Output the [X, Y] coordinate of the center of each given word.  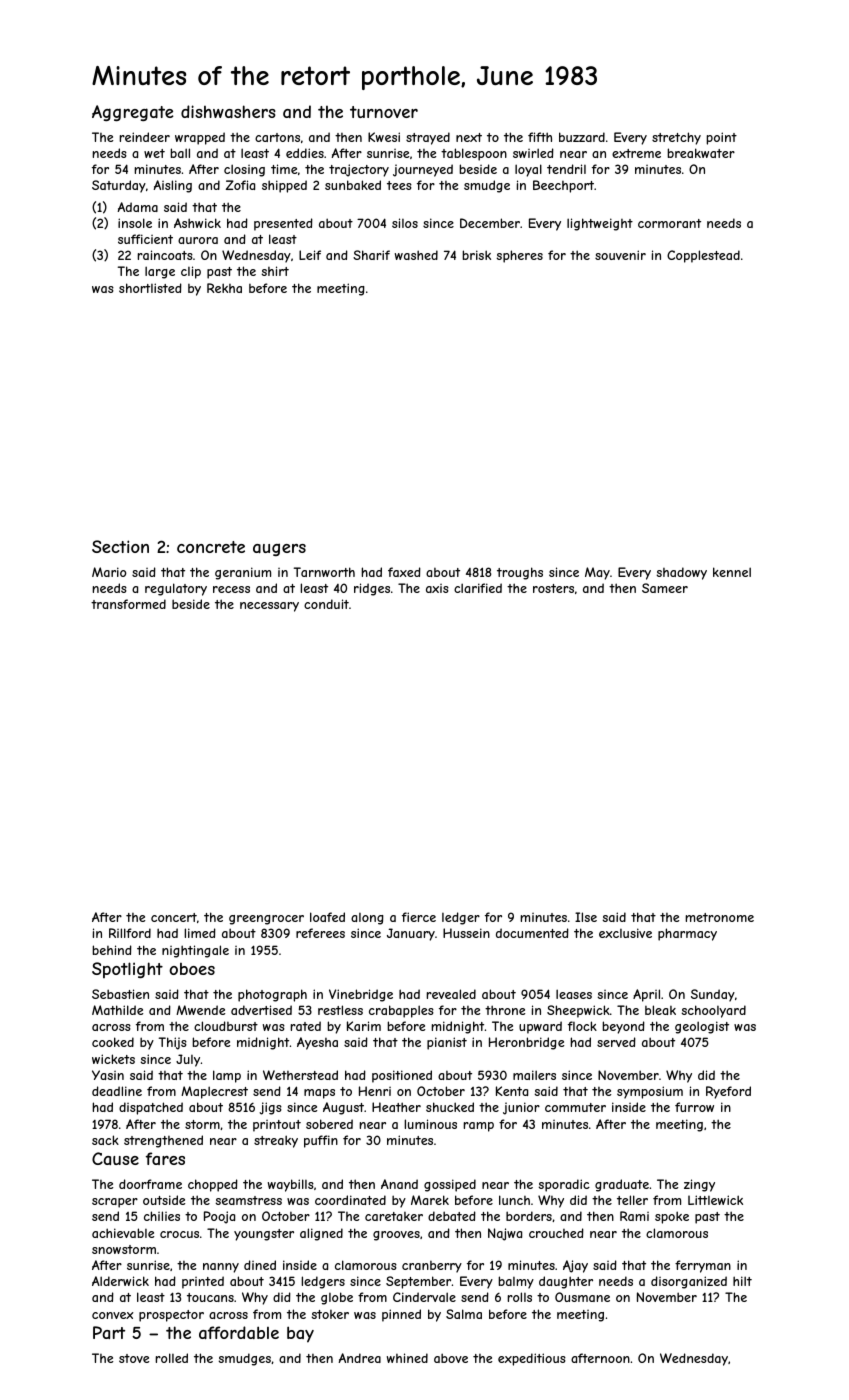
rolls [519, 1297]
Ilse [586, 917]
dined [260, 1265]
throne [505, 1010]
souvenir [620, 255]
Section [120, 546]
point [721, 138]
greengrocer [266, 920]
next [469, 137]
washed [416, 255]
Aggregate [132, 113]
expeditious [532, 1359]
